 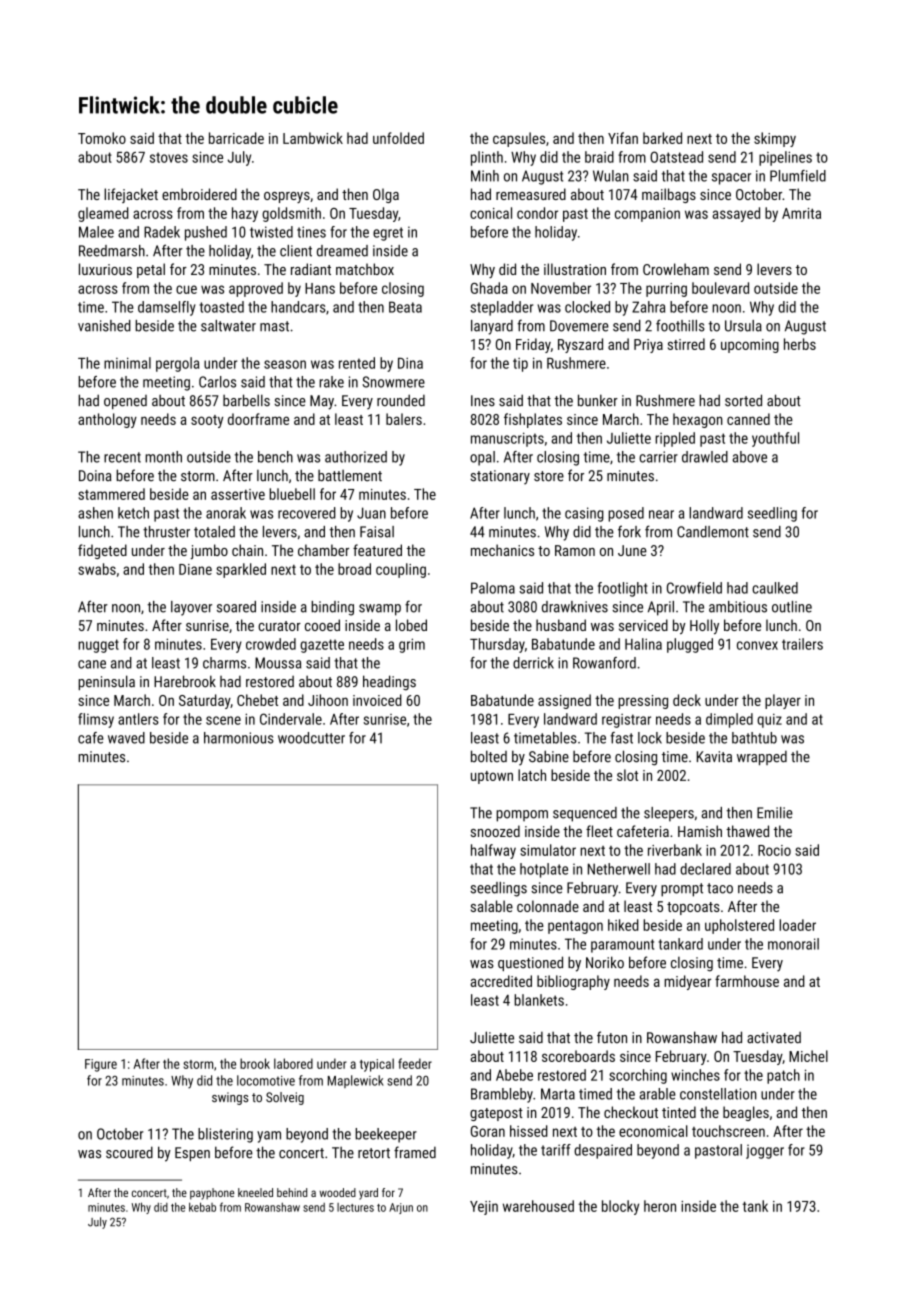 I want to click on labored, so click(x=293, y=1063).
